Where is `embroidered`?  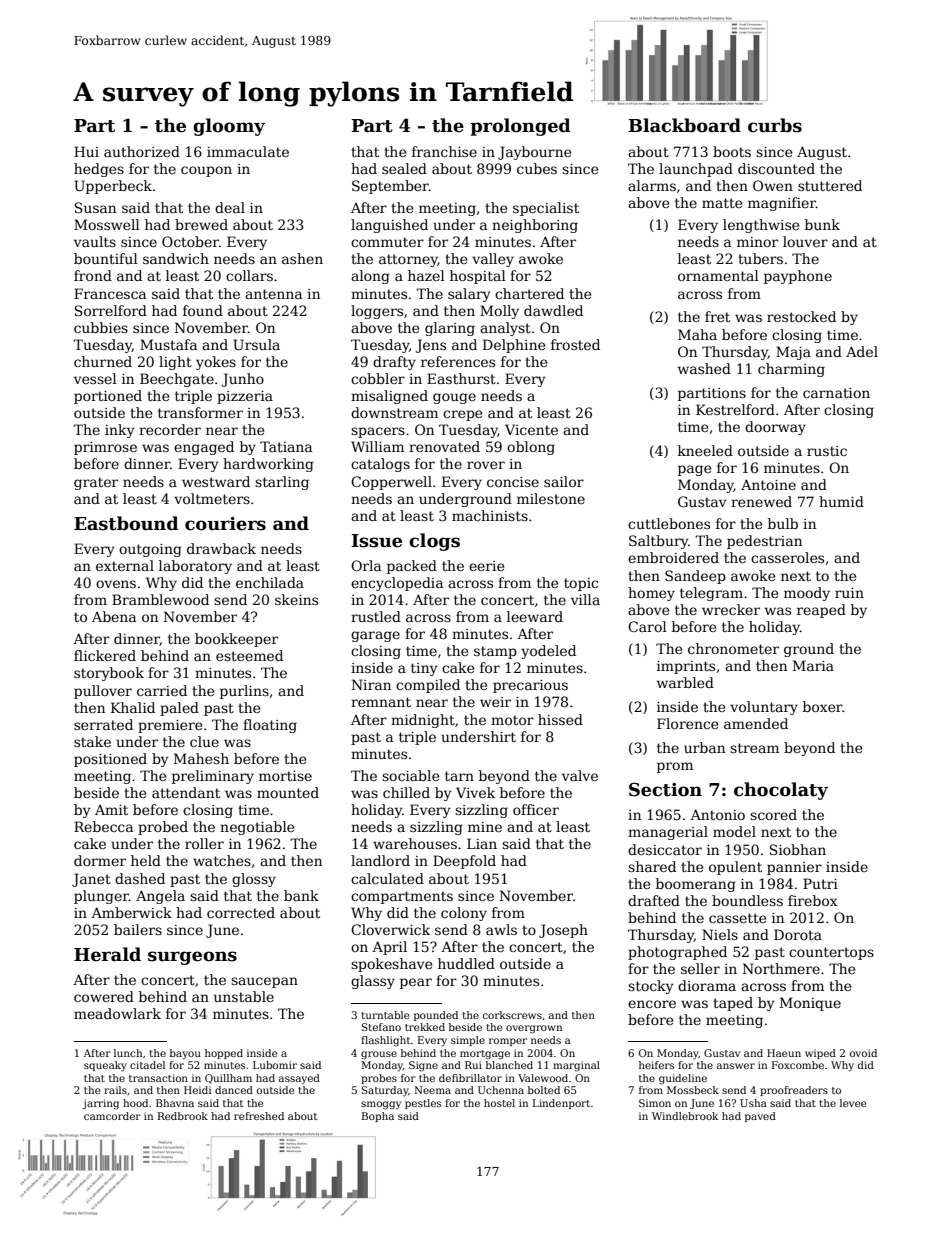
embroidered is located at coordinates (673, 557).
